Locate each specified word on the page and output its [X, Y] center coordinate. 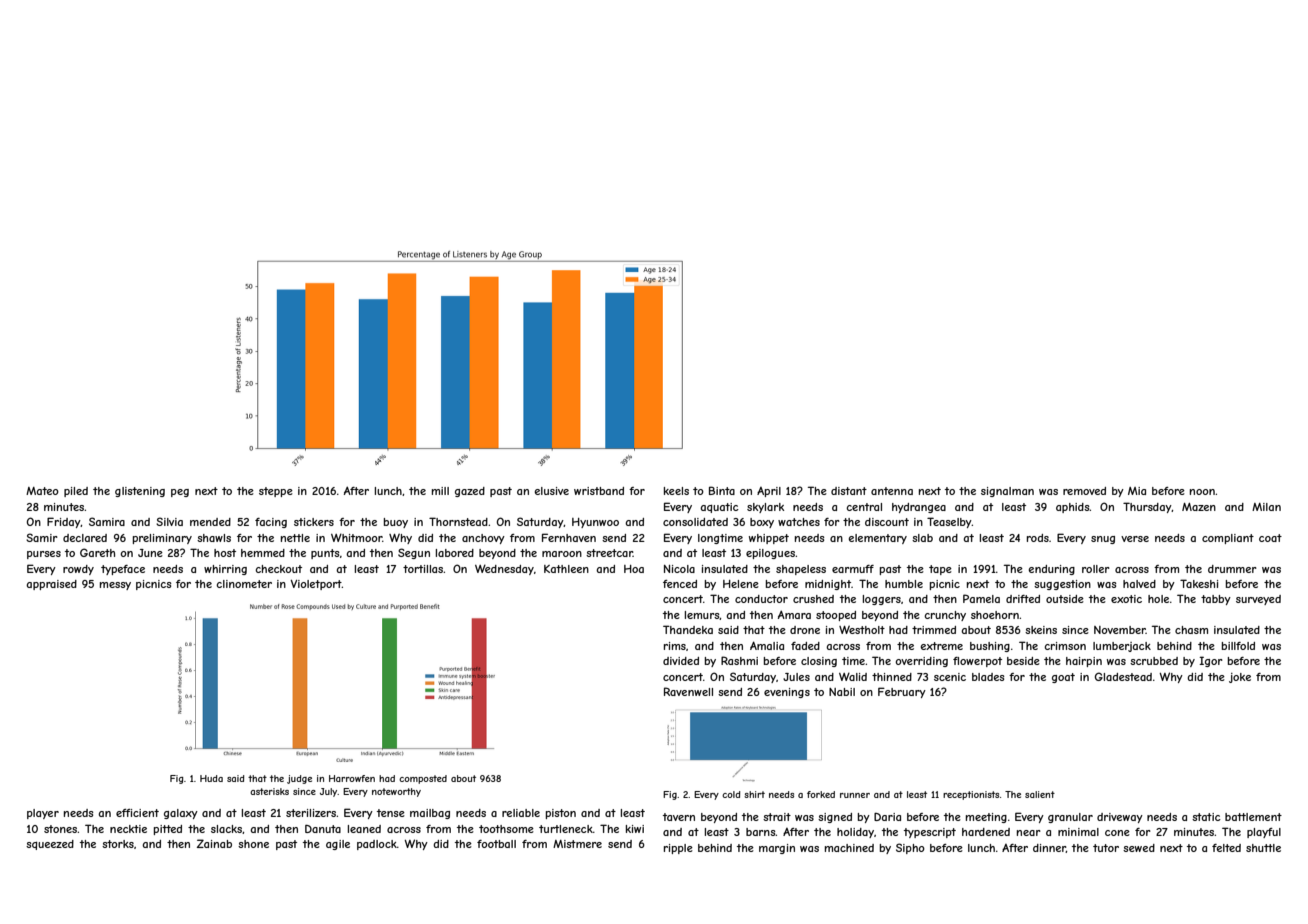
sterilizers [311, 813]
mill [440, 491]
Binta [722, 490]
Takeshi [1199, 583]
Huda [211, 778]
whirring [225, 570]
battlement [1253, 817]
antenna [892, 491]
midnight [828, 585]
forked [821, 794]
